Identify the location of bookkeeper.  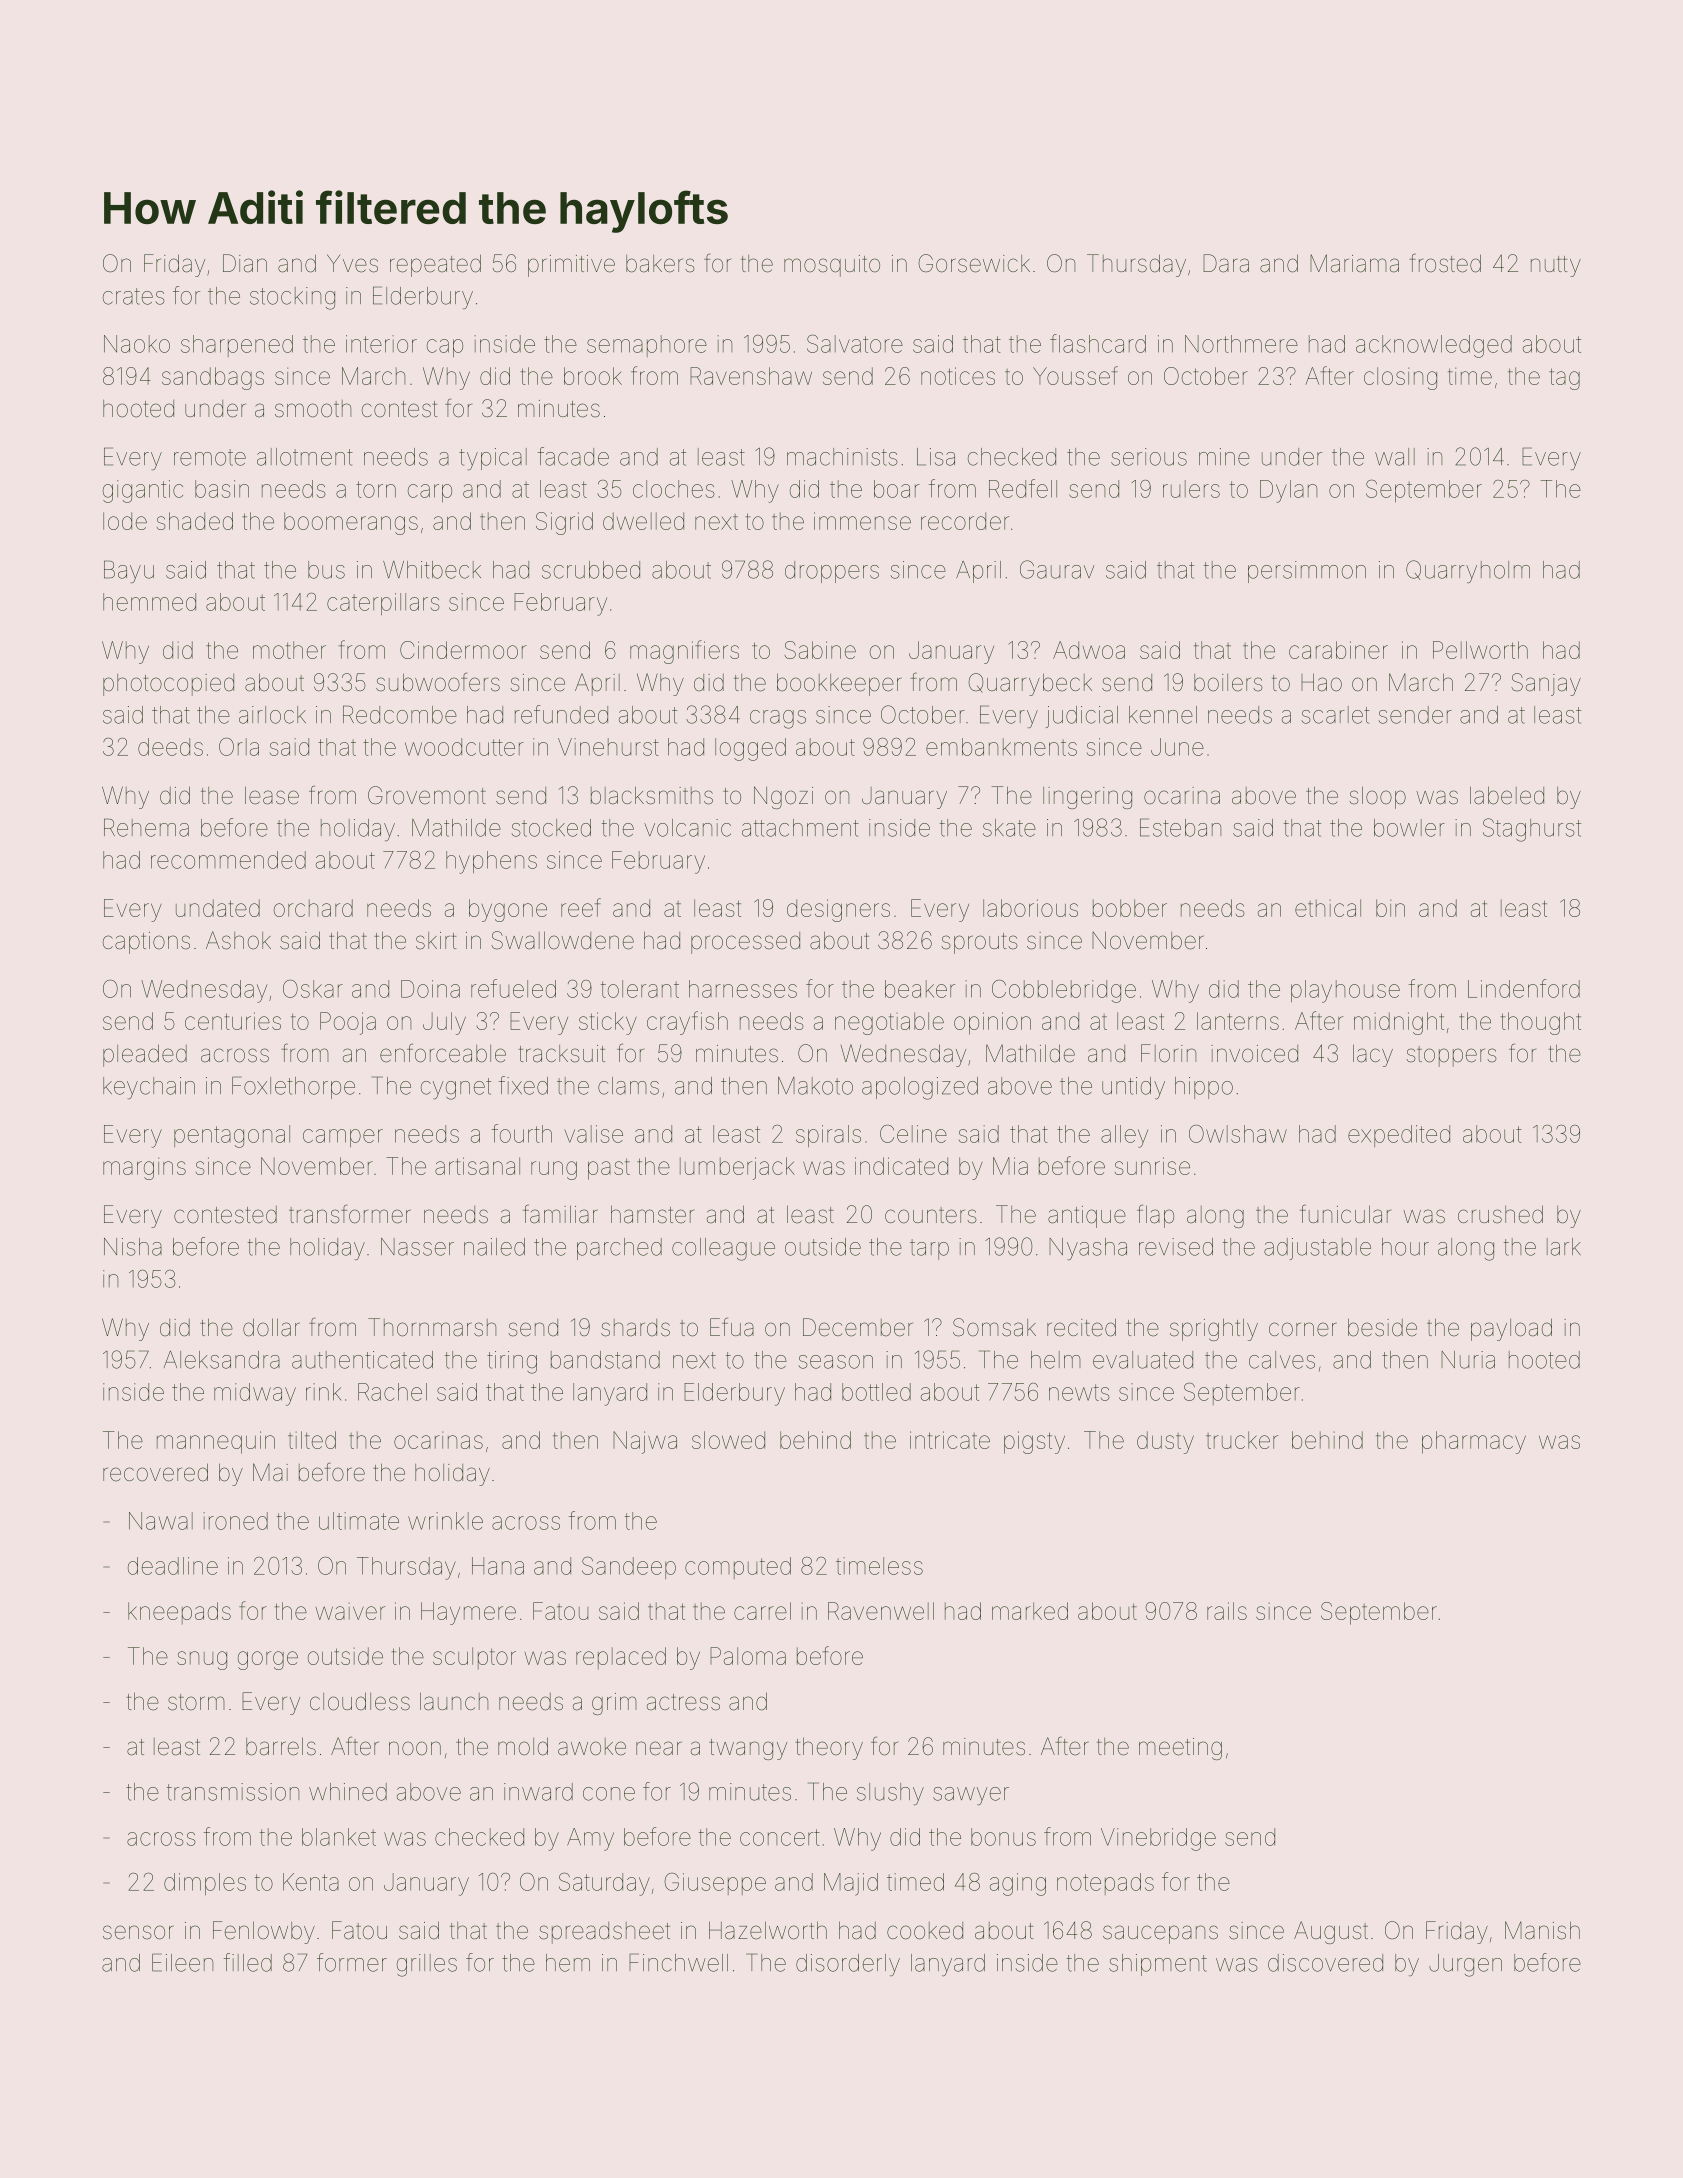
(839, 684).
